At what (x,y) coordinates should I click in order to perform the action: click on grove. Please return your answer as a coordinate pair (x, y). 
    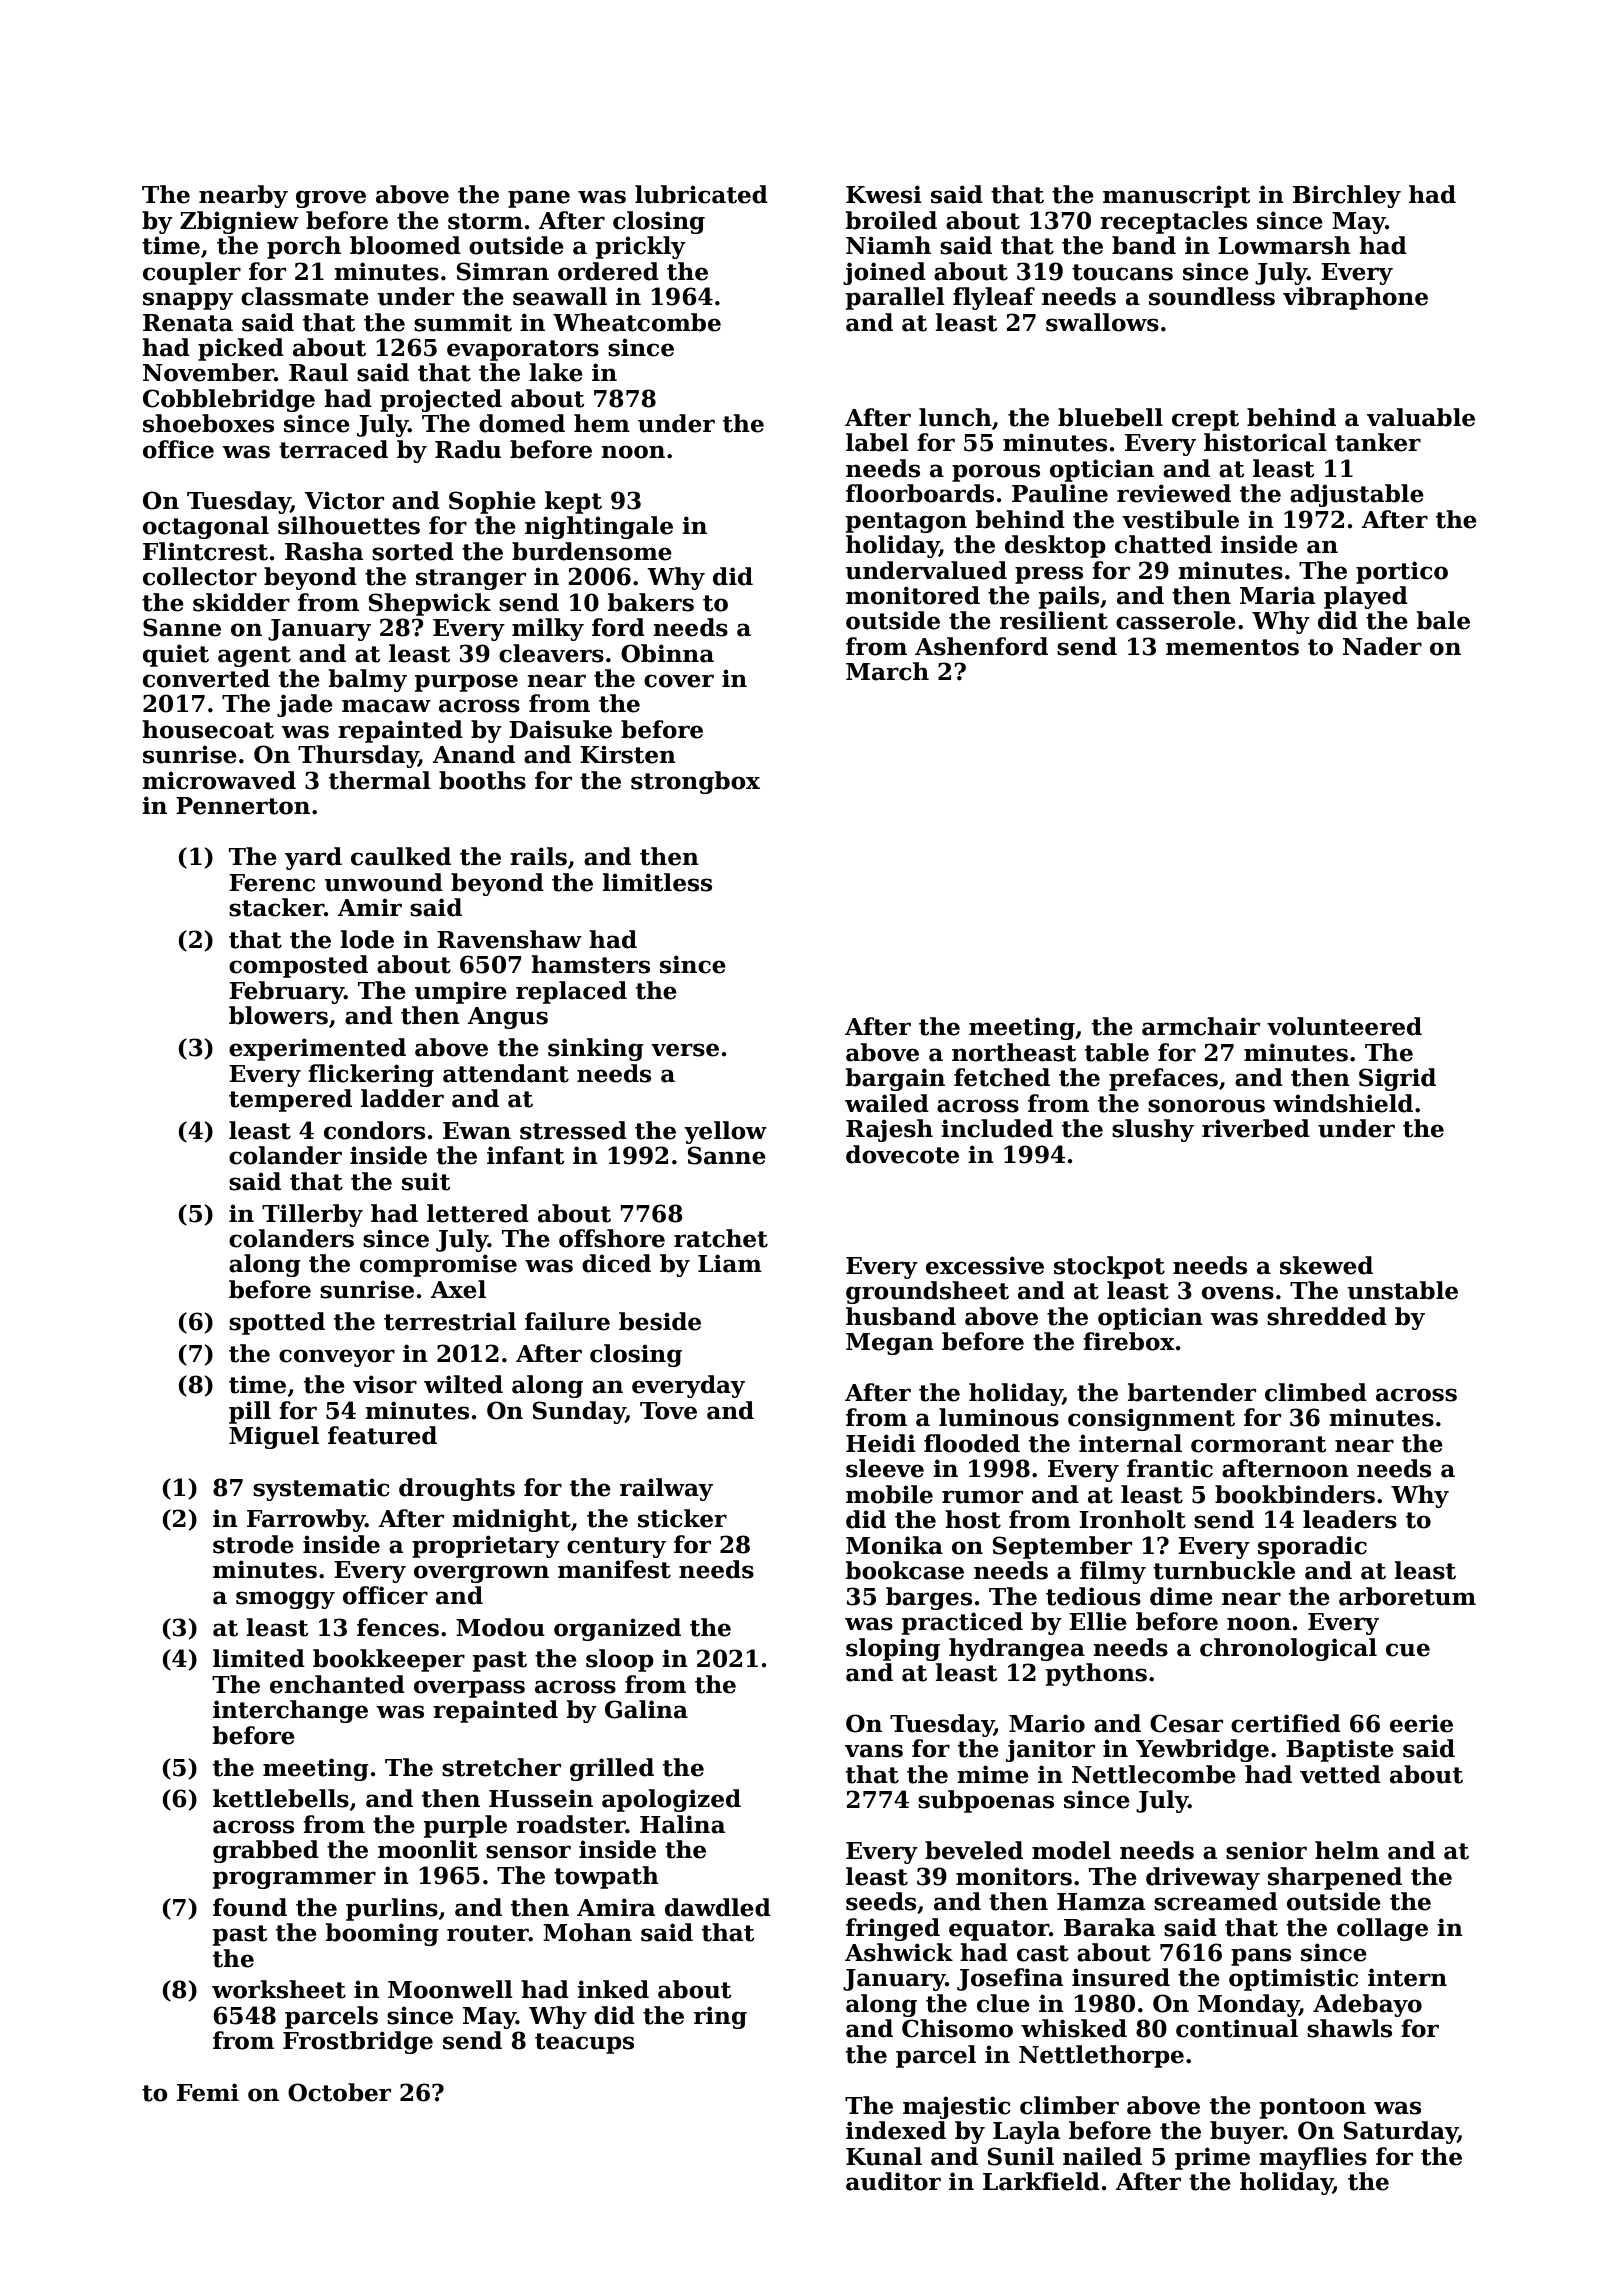
    Looking at the image, I should click on (331, 199).
